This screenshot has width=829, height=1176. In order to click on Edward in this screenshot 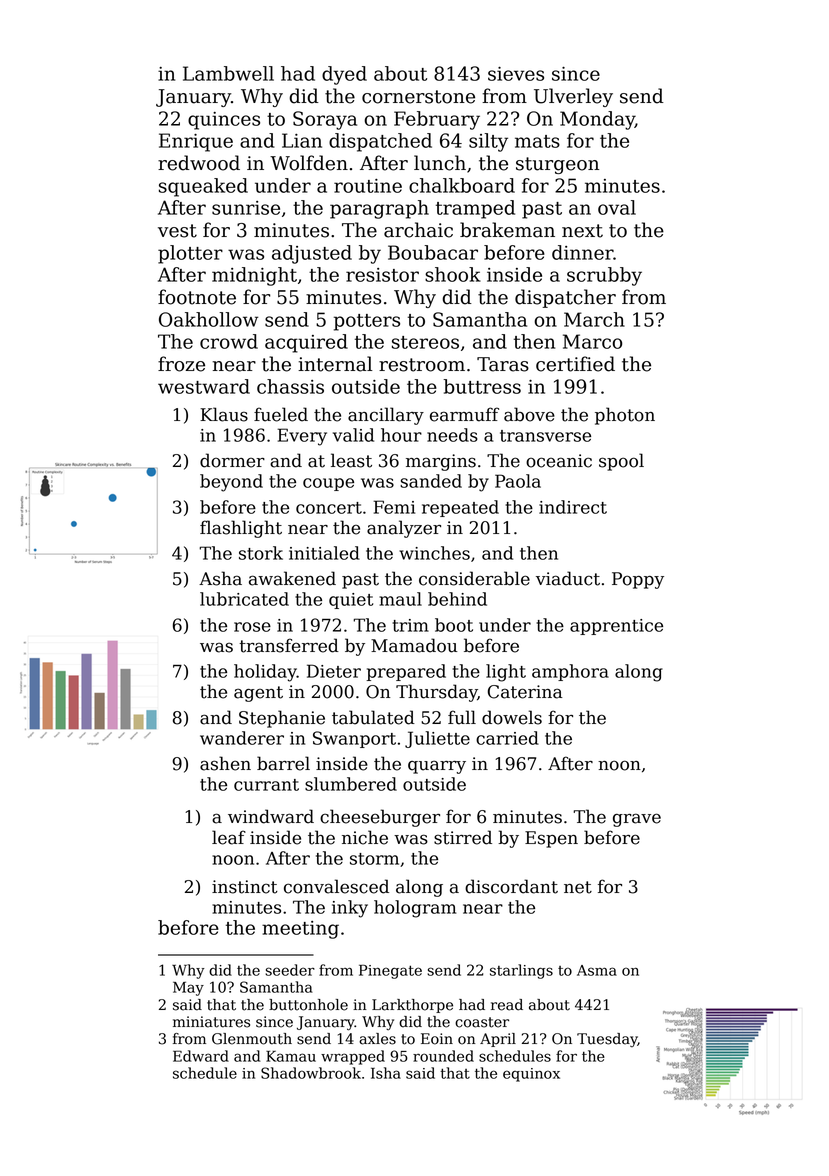, I will do `click(201, 1056)`.
